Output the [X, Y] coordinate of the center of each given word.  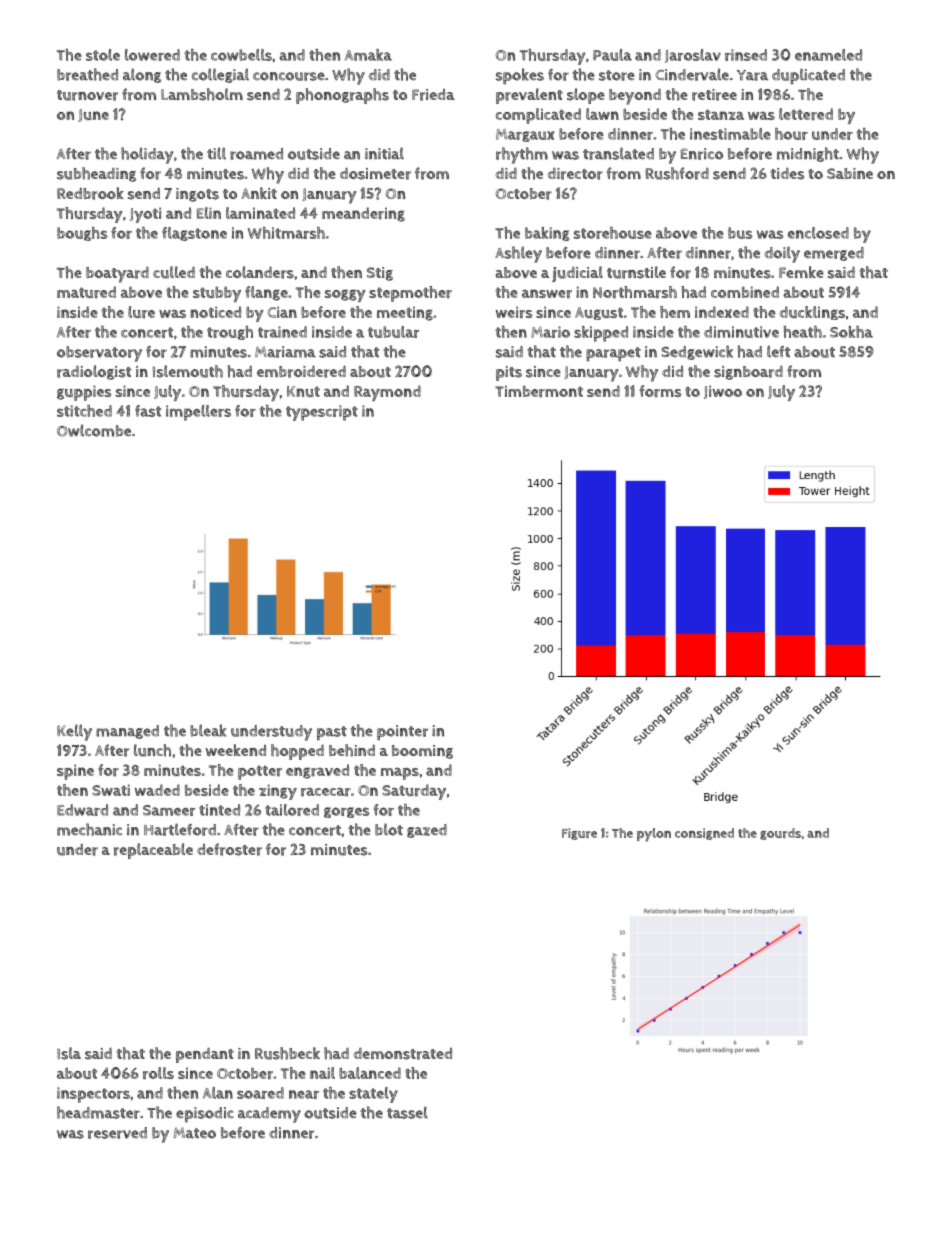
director [575, 174]
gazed [427, 831]
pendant [205, 1055]
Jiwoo [723, 392]
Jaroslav [693, 56]
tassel [407, 1112]
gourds [780, 834]
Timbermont [539, 391]
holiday [147, 155]
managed [127, 732]
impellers [198, 413]
